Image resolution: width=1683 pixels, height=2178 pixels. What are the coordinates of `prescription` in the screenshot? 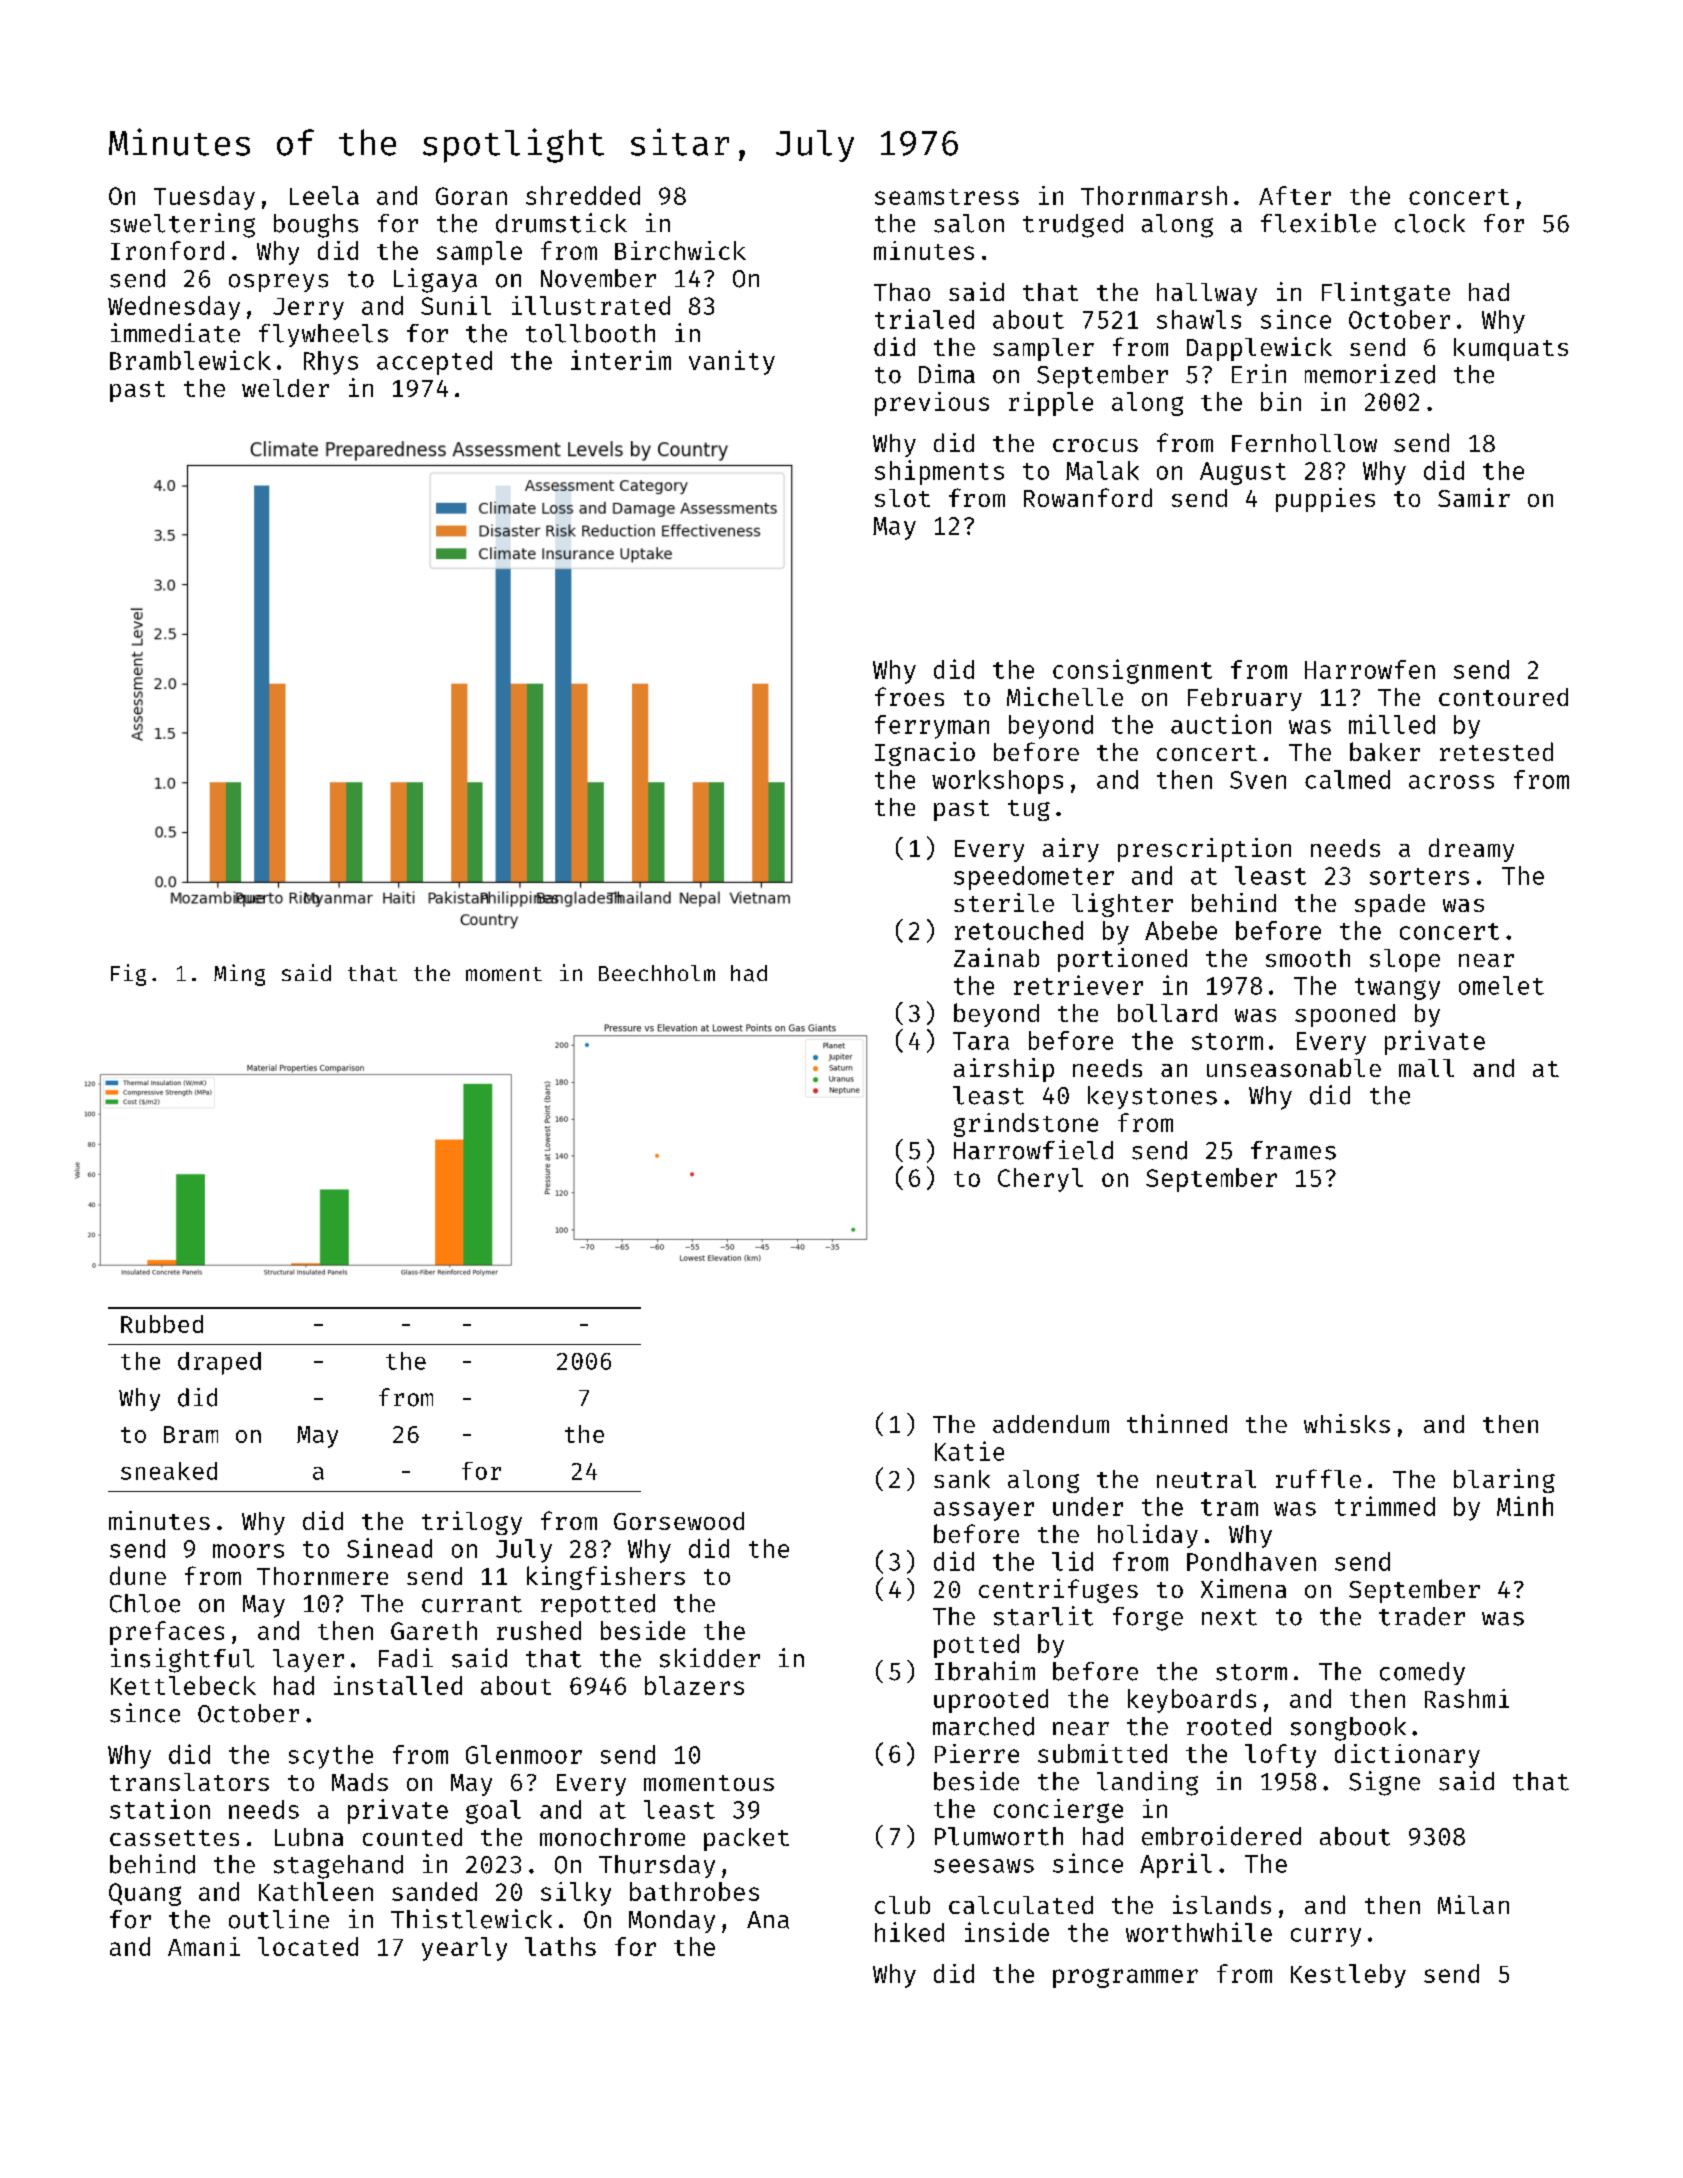 It's located at (1204, 850).
